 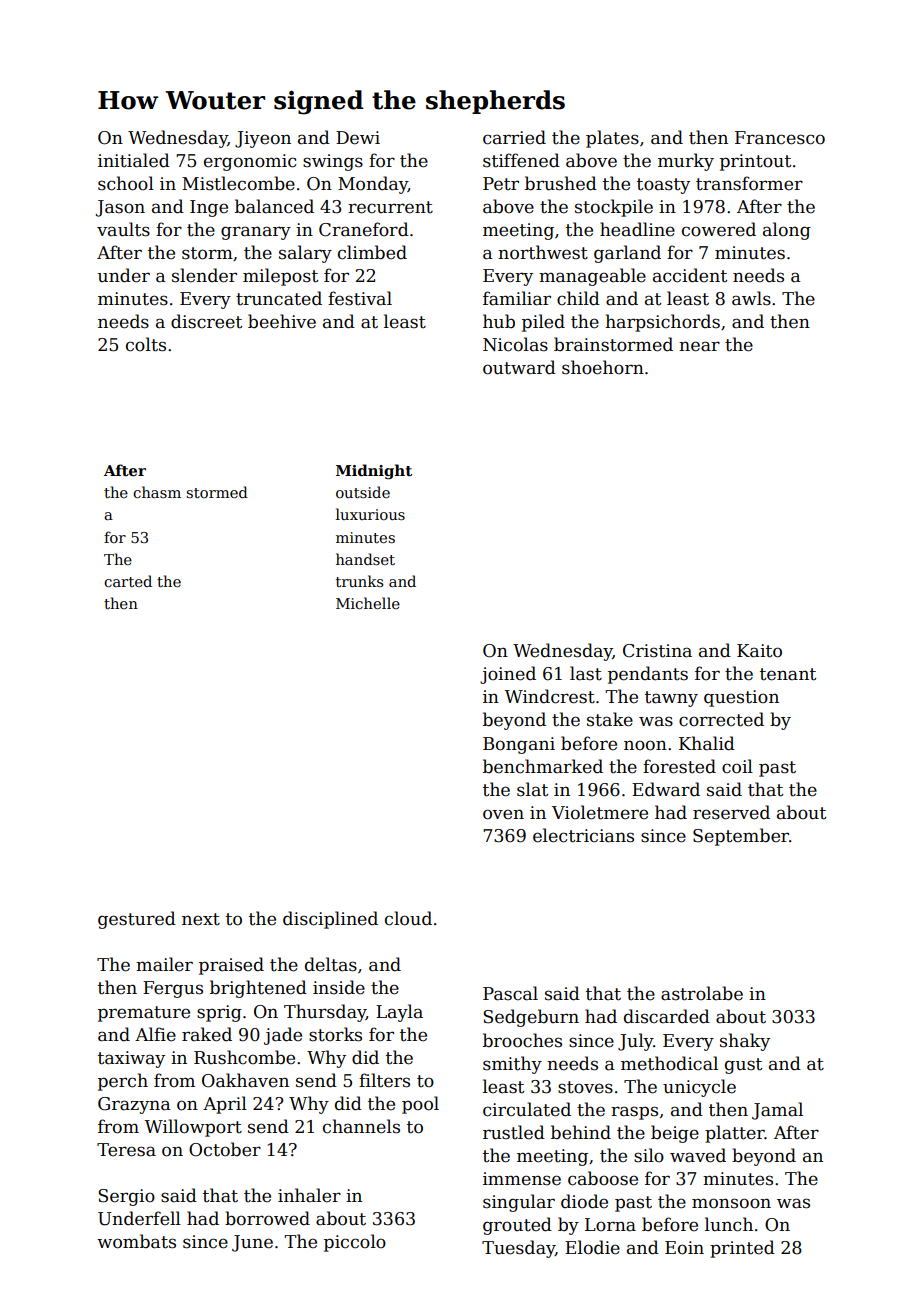 I want to click on carried, so click(x=514, y=137).
